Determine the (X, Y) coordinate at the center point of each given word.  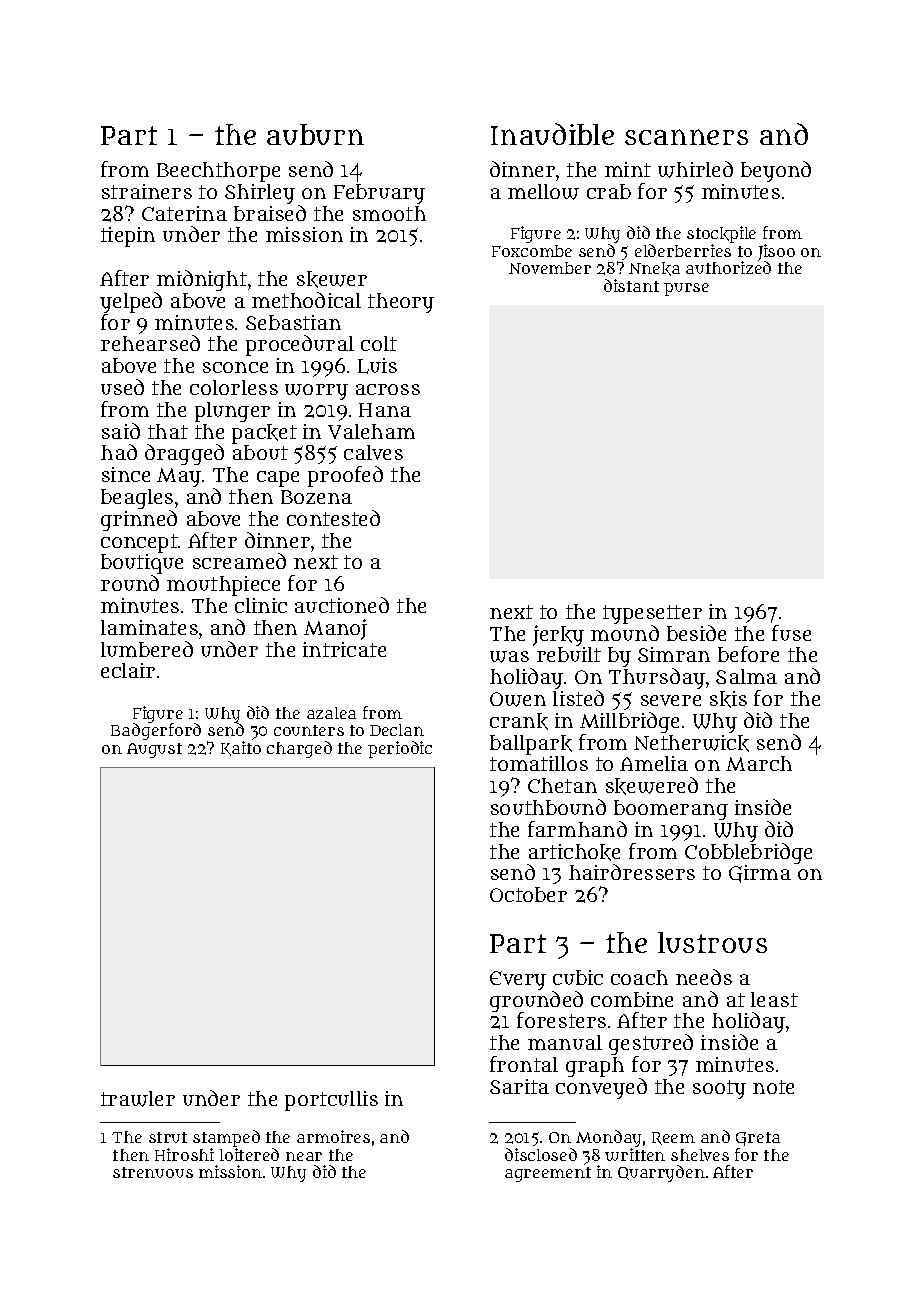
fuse (791, 633)
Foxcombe (532, 251)
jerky (558, 635)
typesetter (652, 614)
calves (373, 452)
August (154, 750)
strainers (147, 191)
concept (139, 543)
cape (278, 479)
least (774, 999)
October (528, 894)
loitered (249, 1154)
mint (628, 169)
